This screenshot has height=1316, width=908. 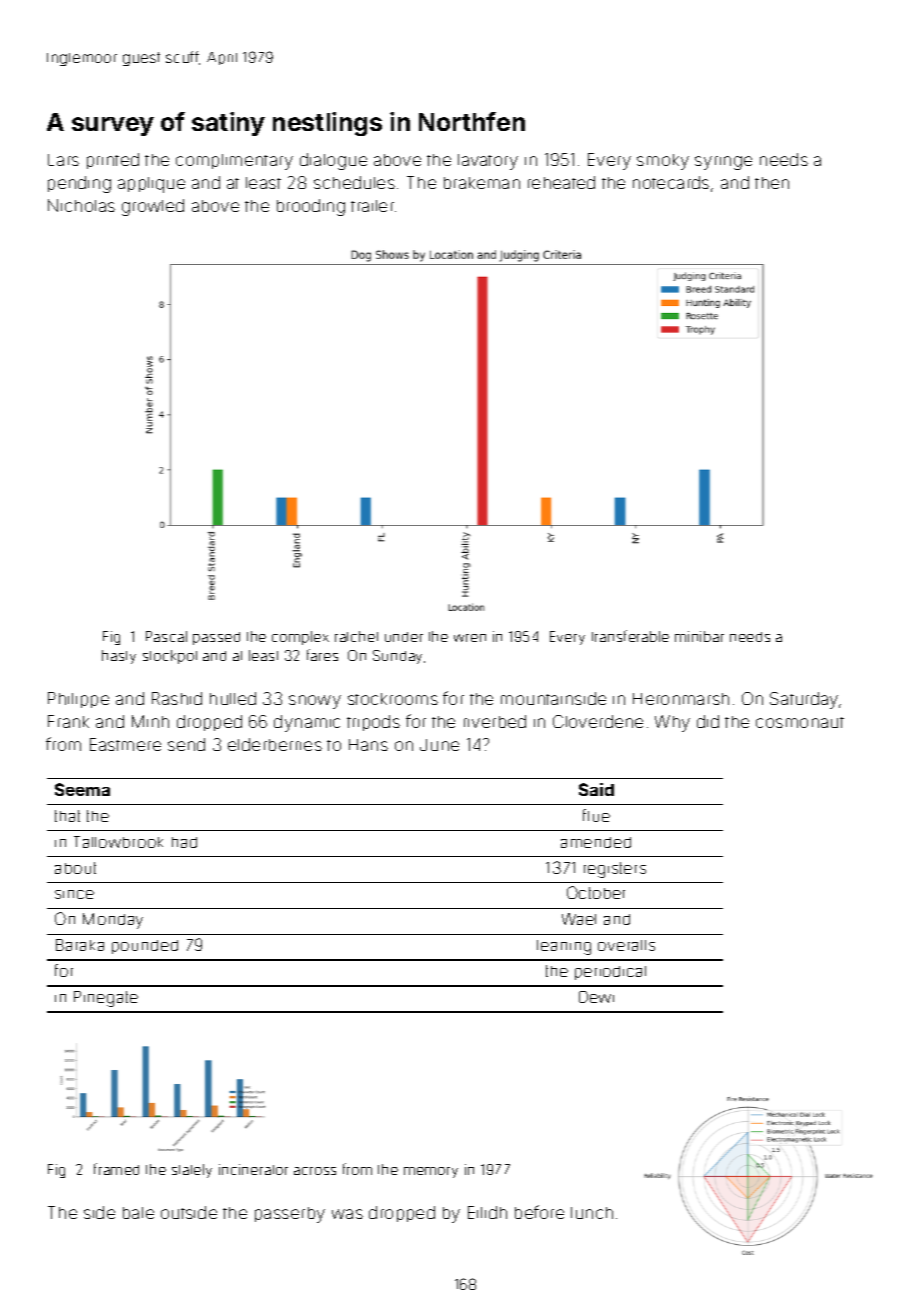 What do you see at coordinates (151, 185) in the screenshot?
I see `applique` at bounding box center [151, 185].
